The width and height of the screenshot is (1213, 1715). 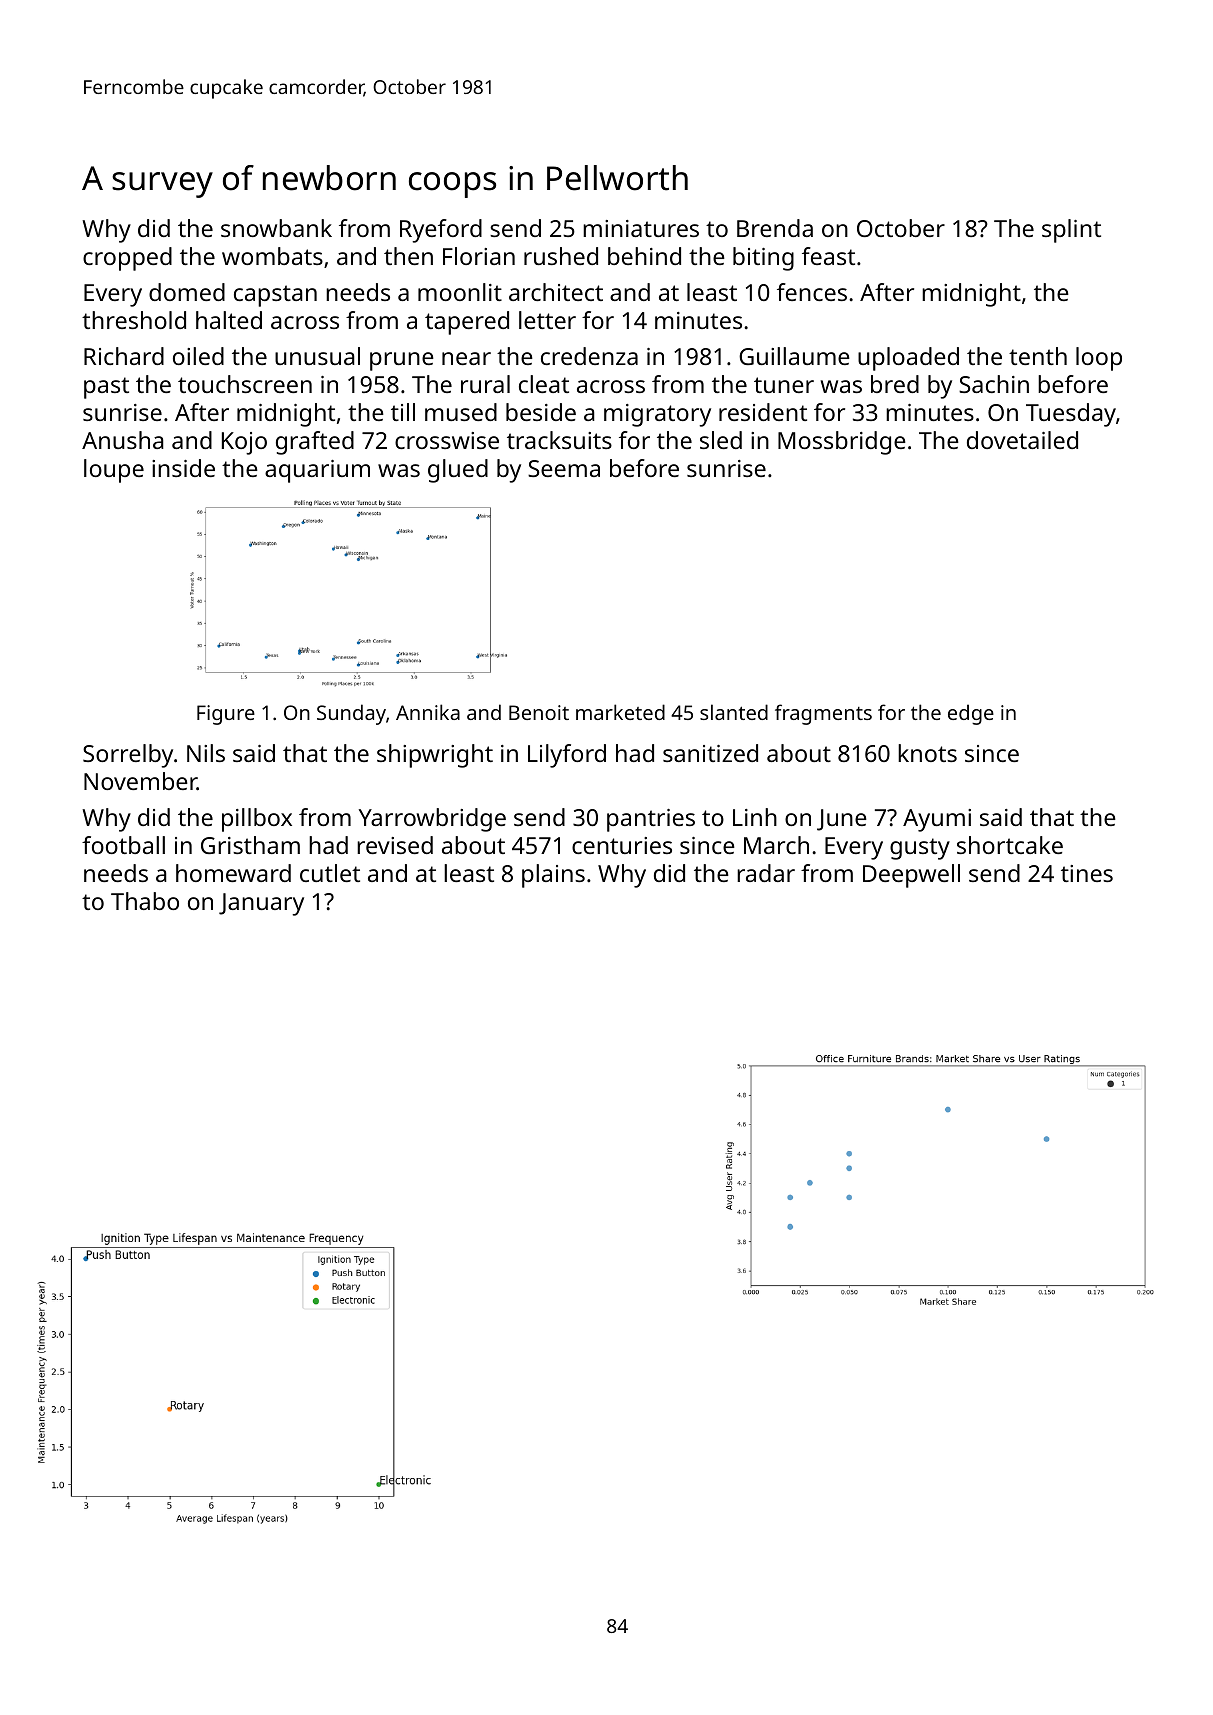 What do you see at coordinates (794, 356) in the screenshot?
I see `Guillaume` at bounding box center [794, 356].
